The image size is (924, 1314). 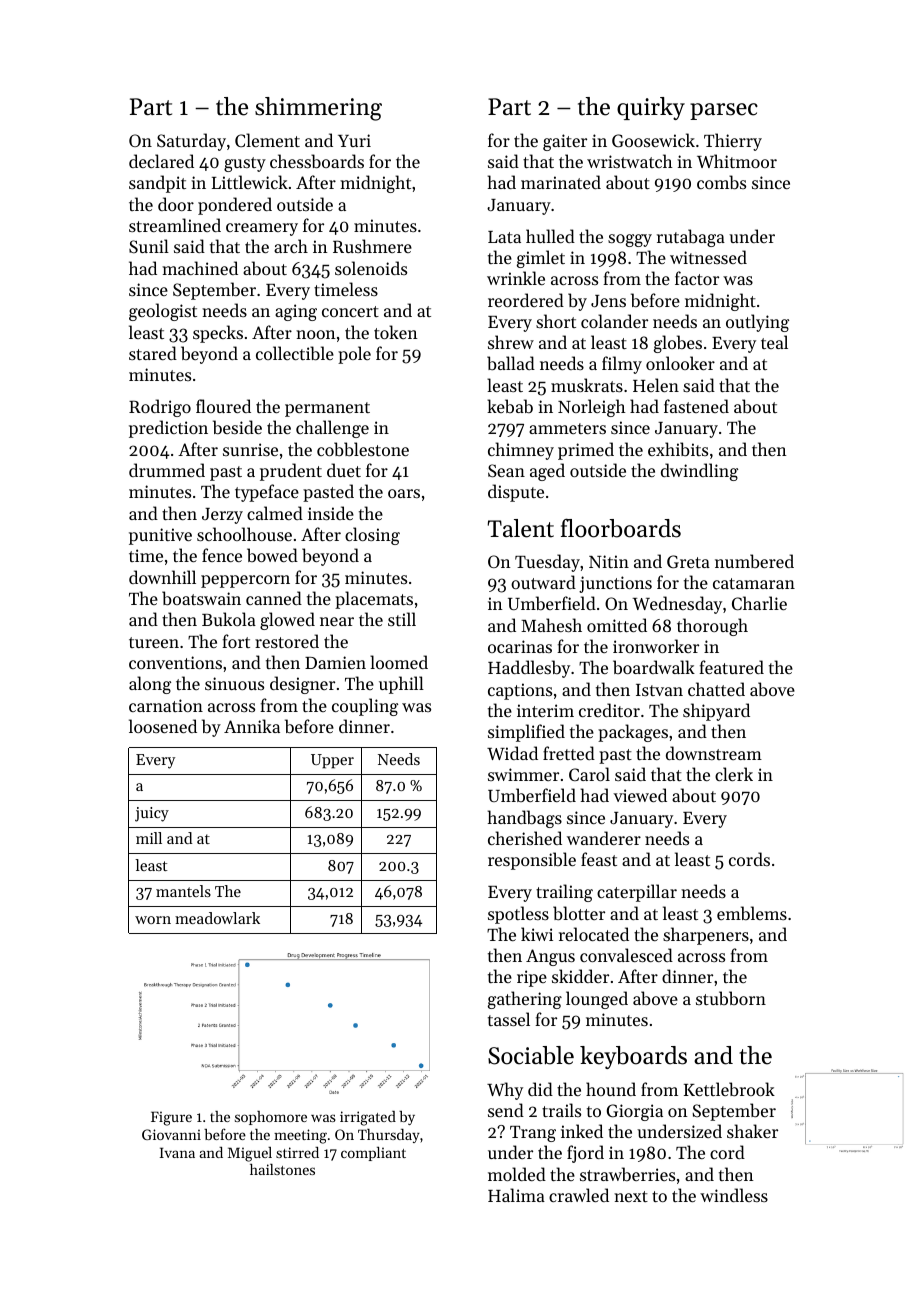 I want to click on meadowlark, so click(x=217, y=918).
